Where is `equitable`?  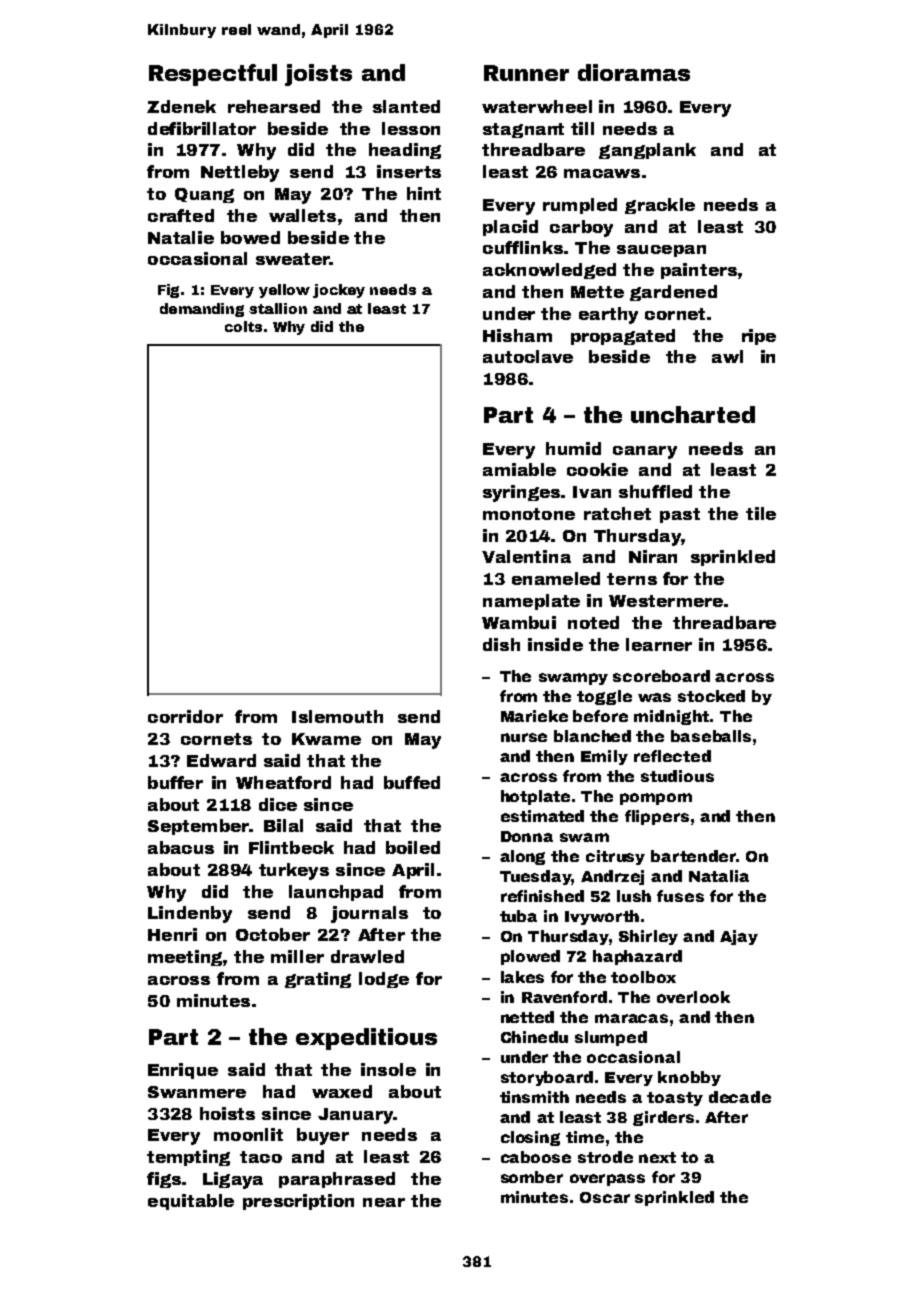 equitable is located at coordinates (191, 1202).
